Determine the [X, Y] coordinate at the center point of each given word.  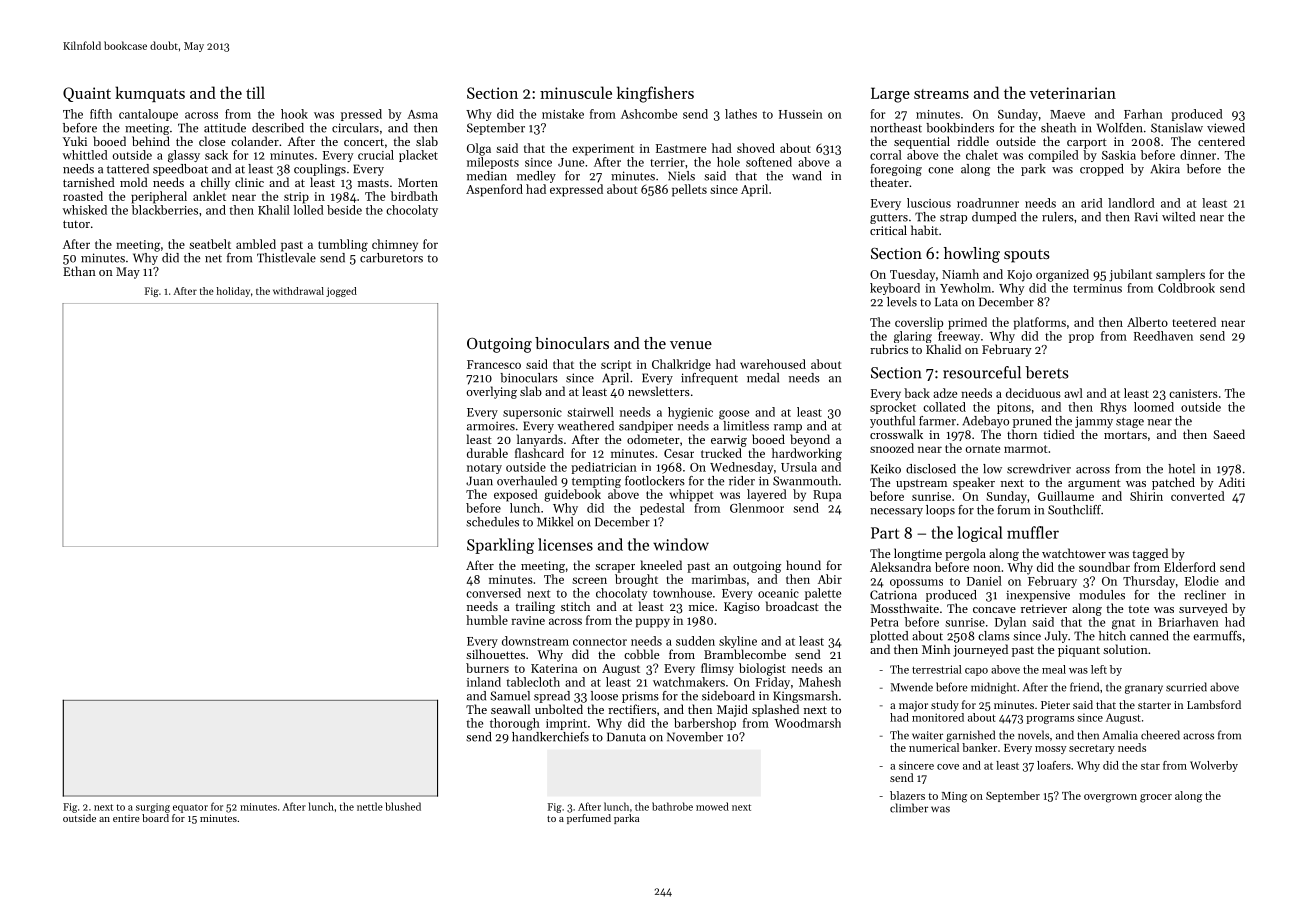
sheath [1058, 128]
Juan [479, 481]
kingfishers [655, 94]
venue [691, 345]
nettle [370, 806]
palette [823, 594]
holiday [233, 292]
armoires [491, 426]
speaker [974, 483]
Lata [946, 302]
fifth [101, 114]
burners [487, 668]
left [1099, 669]
